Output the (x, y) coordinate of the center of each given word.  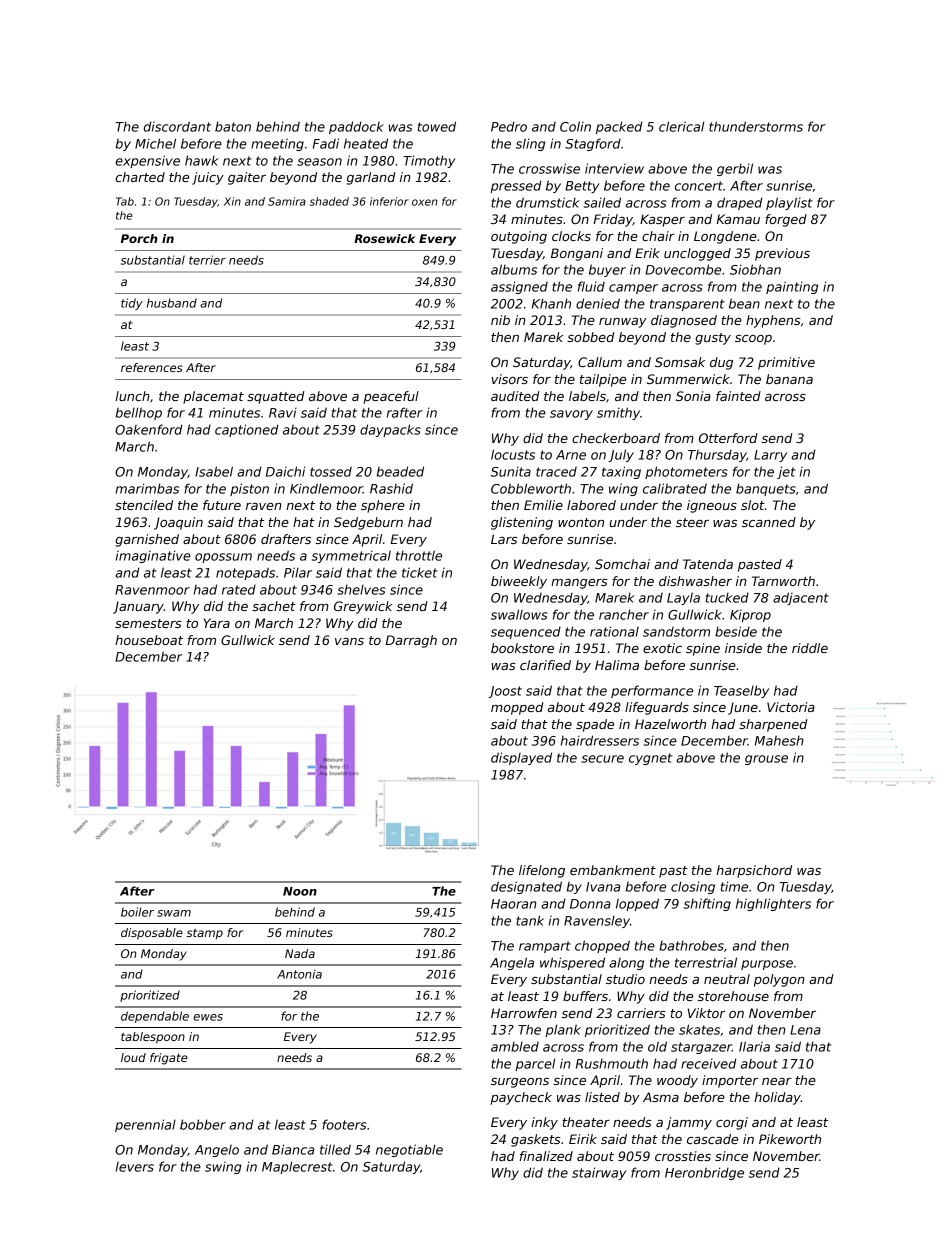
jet (786, 472)
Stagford (593, 144)
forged (786, 220)
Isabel (214, 471)
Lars (504, 539)
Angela (512, 963)
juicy (208, 178)
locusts (513, 454)
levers (135, 1167)
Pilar (298, 572)
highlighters (773, 904)
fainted (738, 396)
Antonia (299, 974)
